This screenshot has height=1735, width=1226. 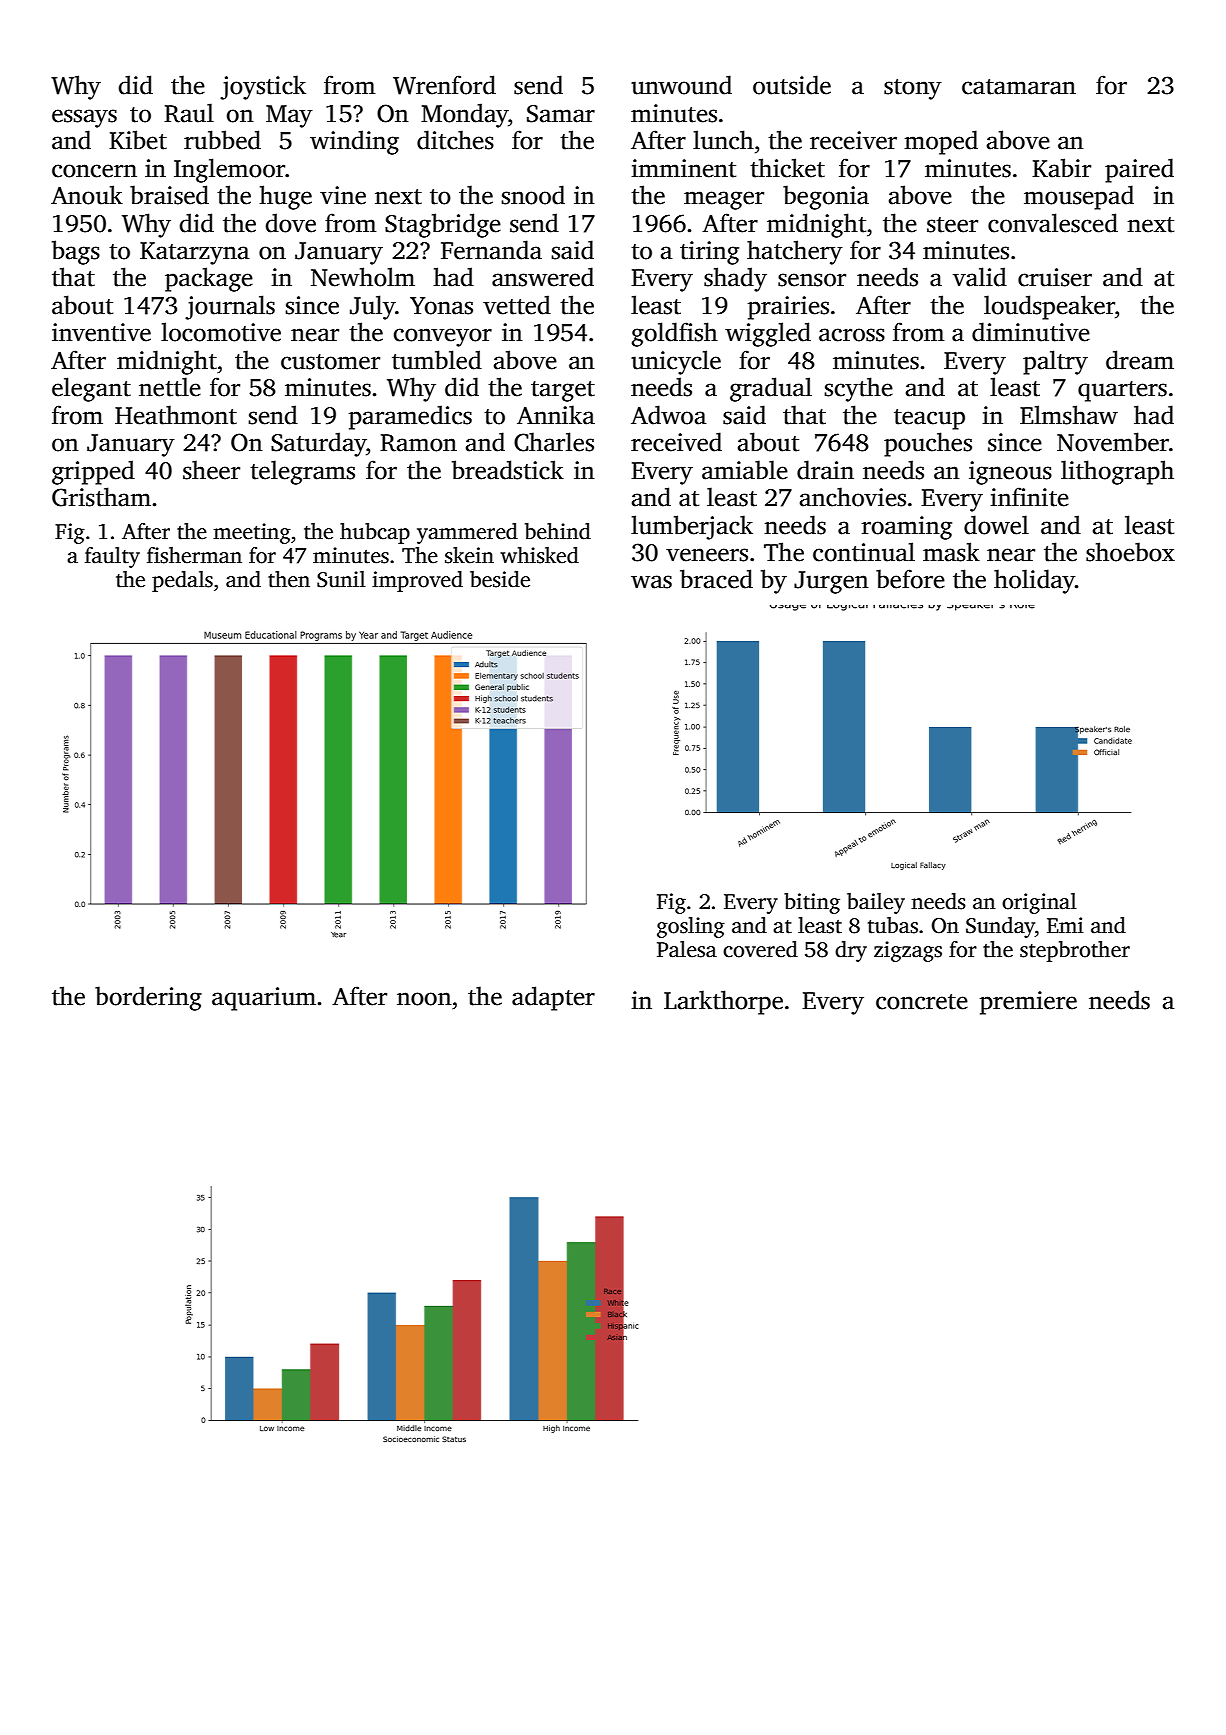 I want to click on Jurgen, so click(x=831, y=582).
